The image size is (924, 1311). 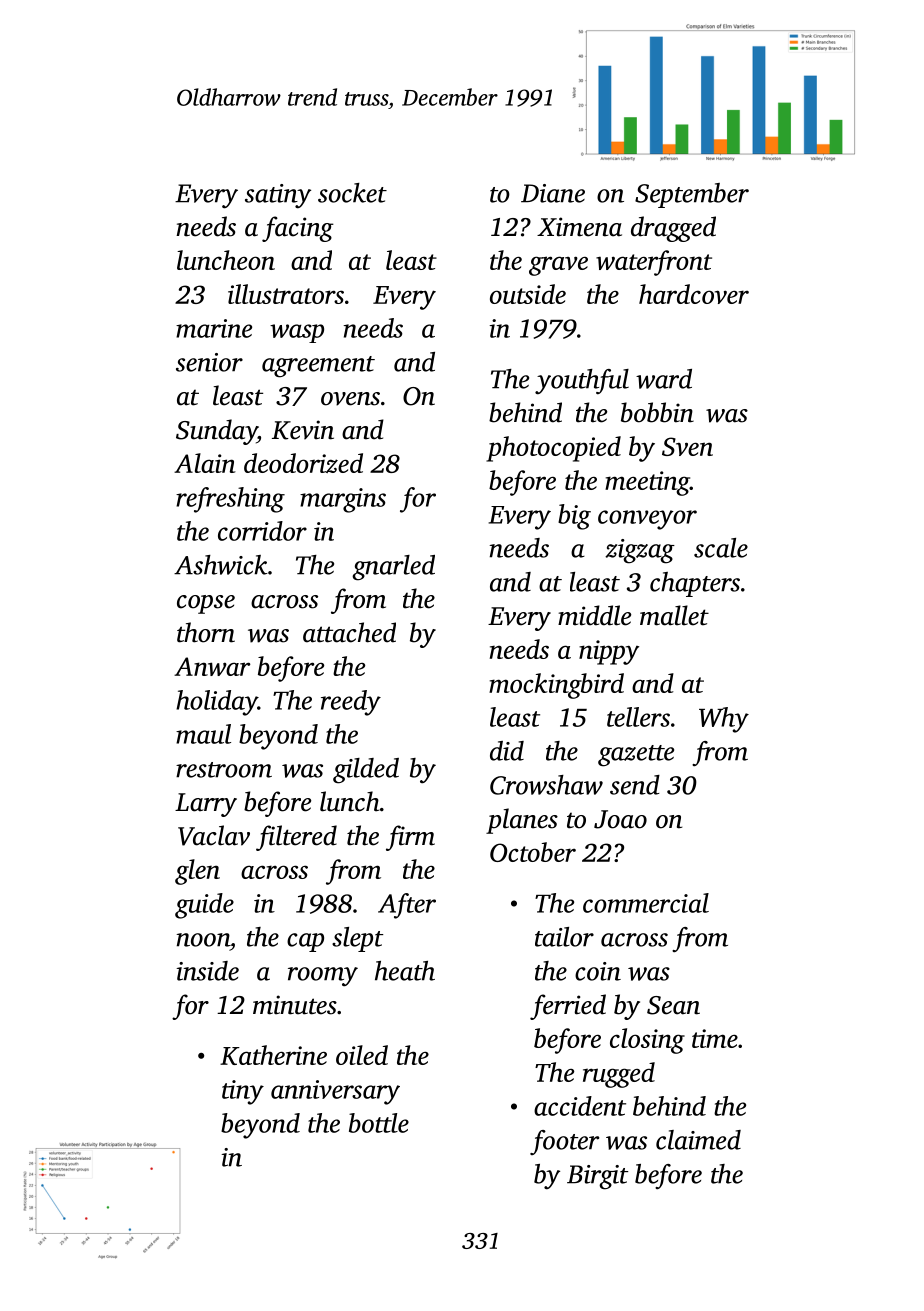 I want to click on commercial, so click(x=646, y=903).
